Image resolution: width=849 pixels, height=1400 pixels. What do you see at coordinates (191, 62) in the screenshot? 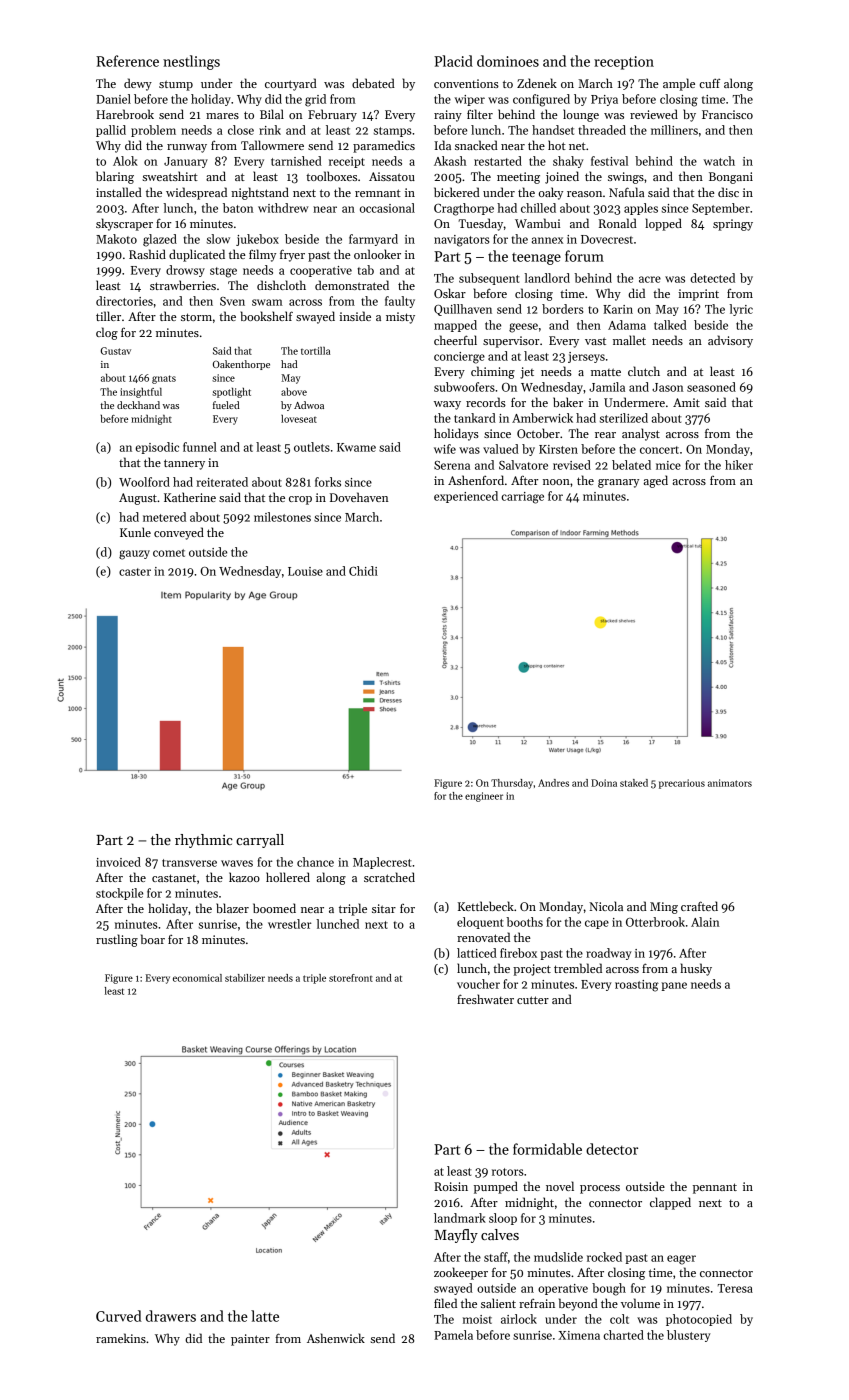
I see `nestlings` at bounding box center [191, 62].
